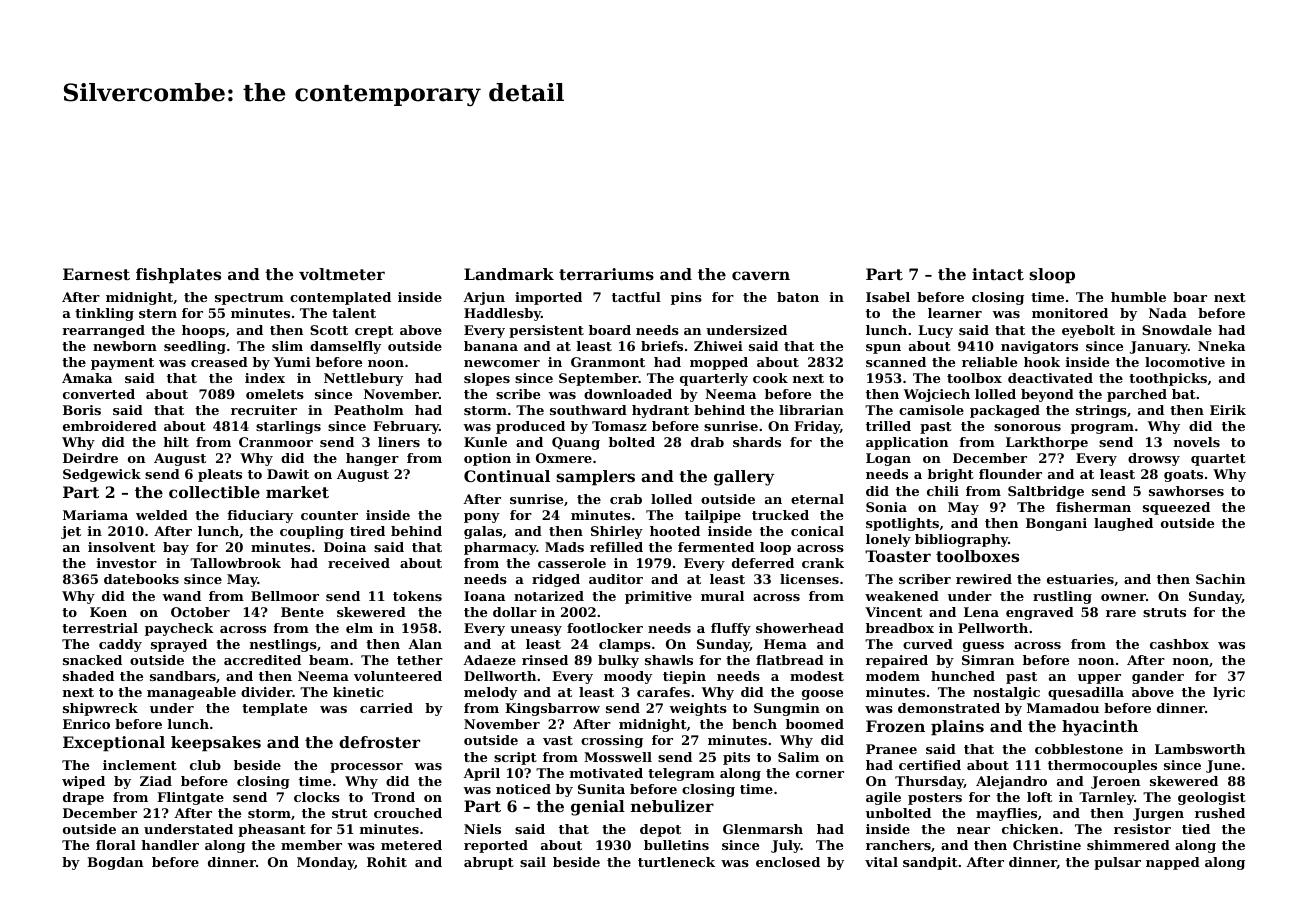 The height and width of the screenshot is (924, 1308). What do you see at coordinates (156, 781) in the screenshot?
I see `Ziad` at bounding box center [156, 781].
